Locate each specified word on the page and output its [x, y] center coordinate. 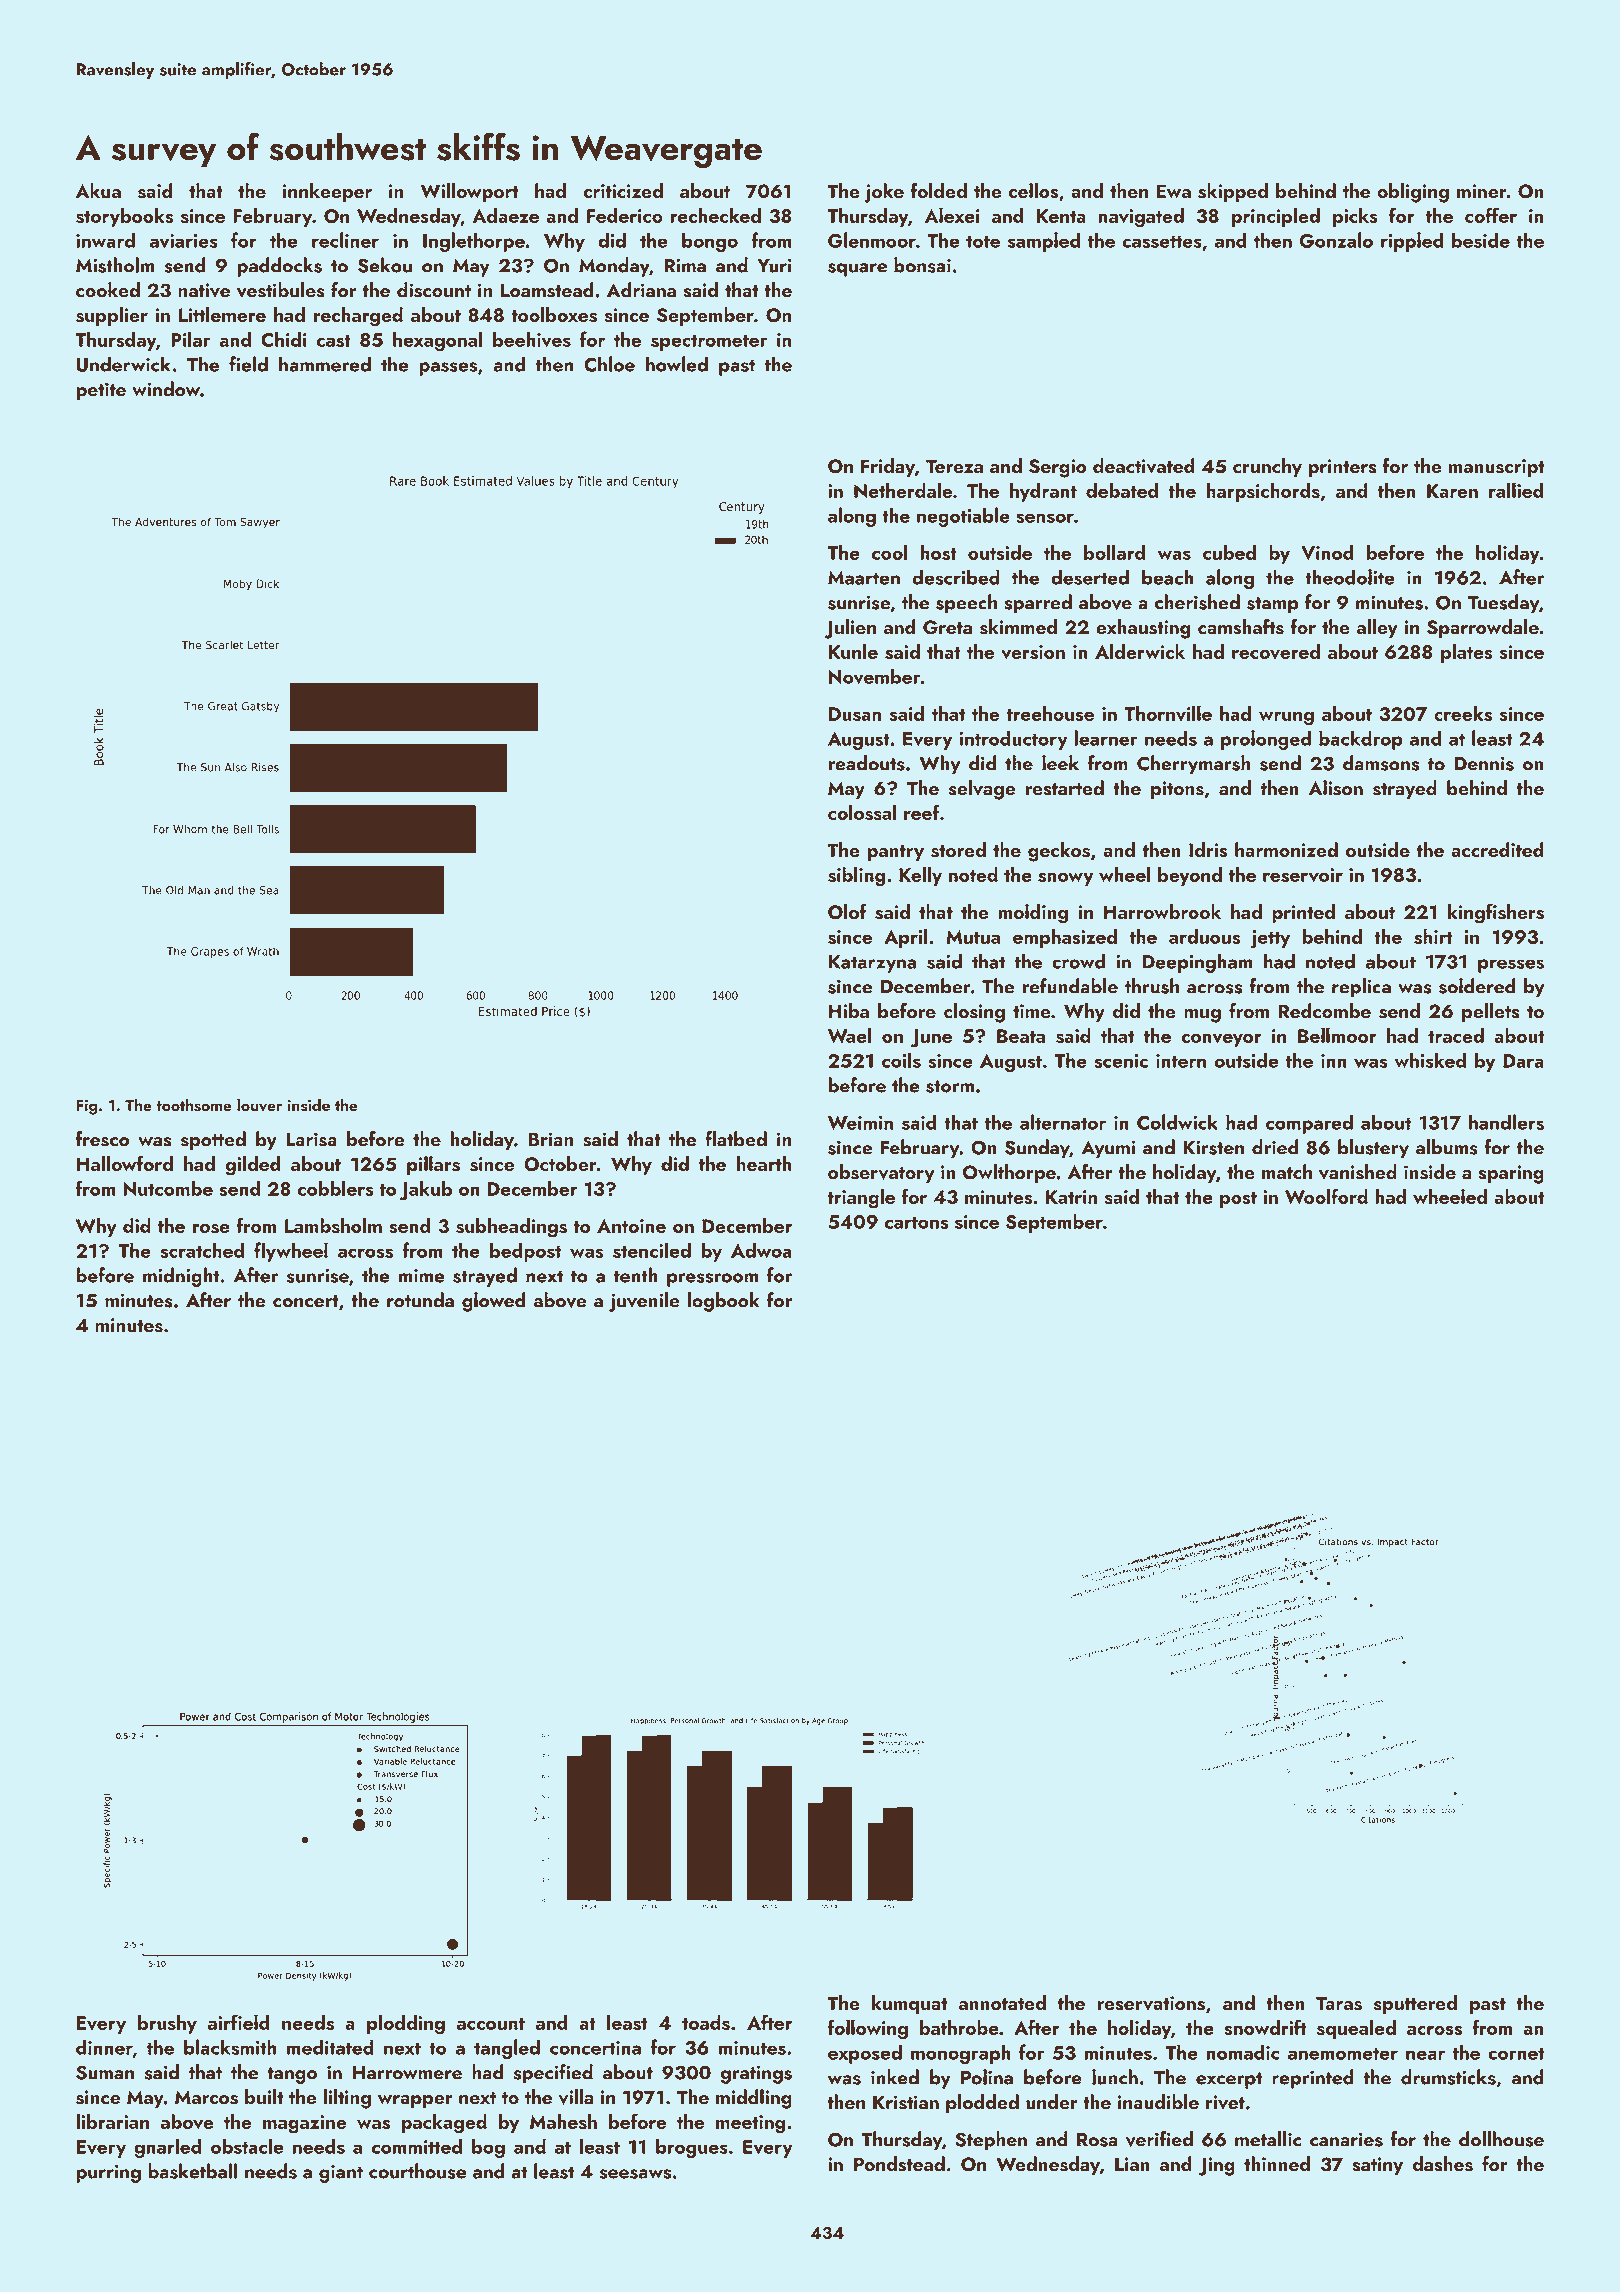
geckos [1059, 852]
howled [677, 364]
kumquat [910, 2004]
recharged [358, 317]
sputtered [1415, 2004]
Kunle [853, 651]
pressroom [712, 1280]
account [491, 2024]
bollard [1114, 552]
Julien [850, 629]
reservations [1151, 2003]
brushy [167, 2024]
